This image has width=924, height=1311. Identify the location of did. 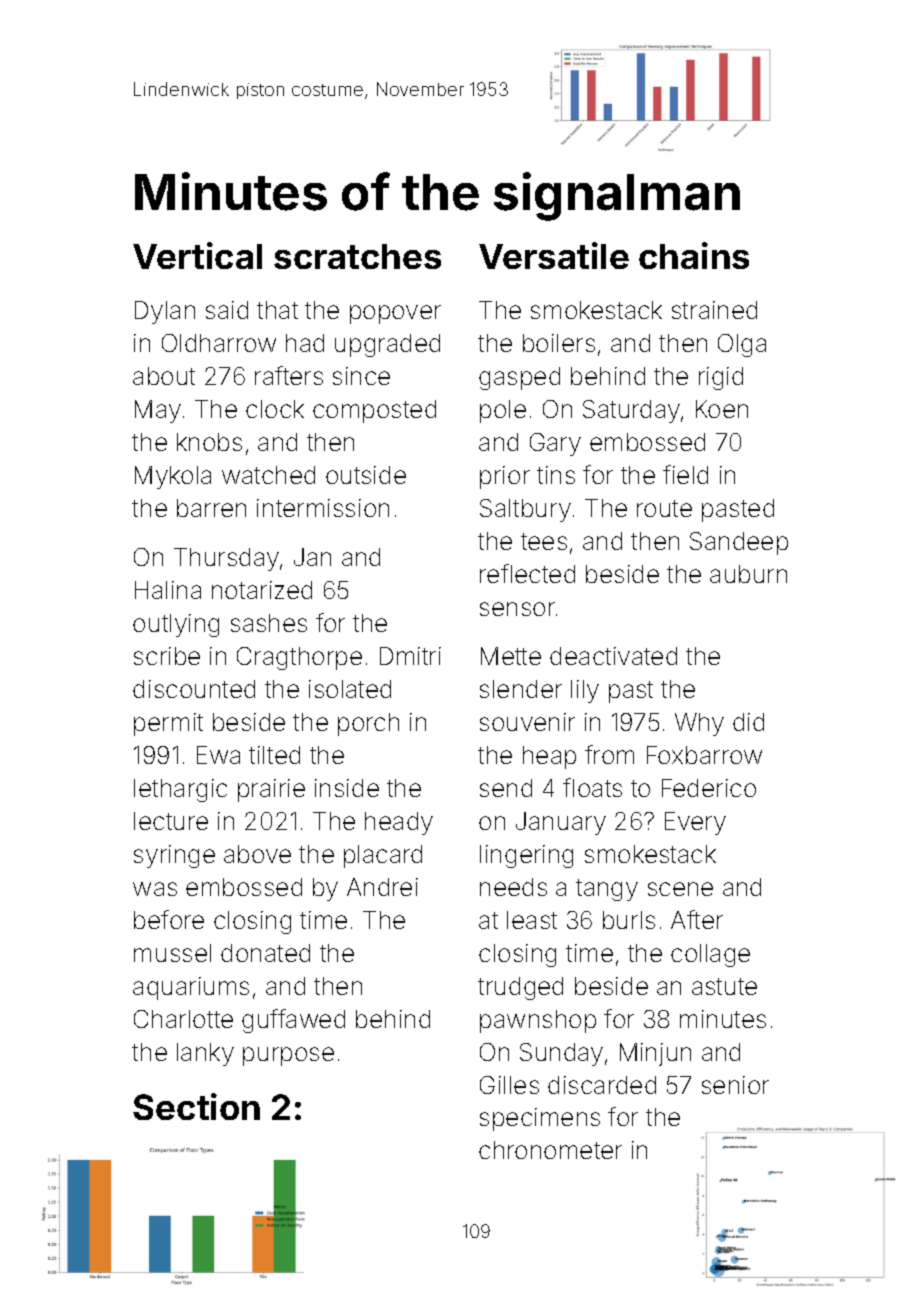
(748, 722).
